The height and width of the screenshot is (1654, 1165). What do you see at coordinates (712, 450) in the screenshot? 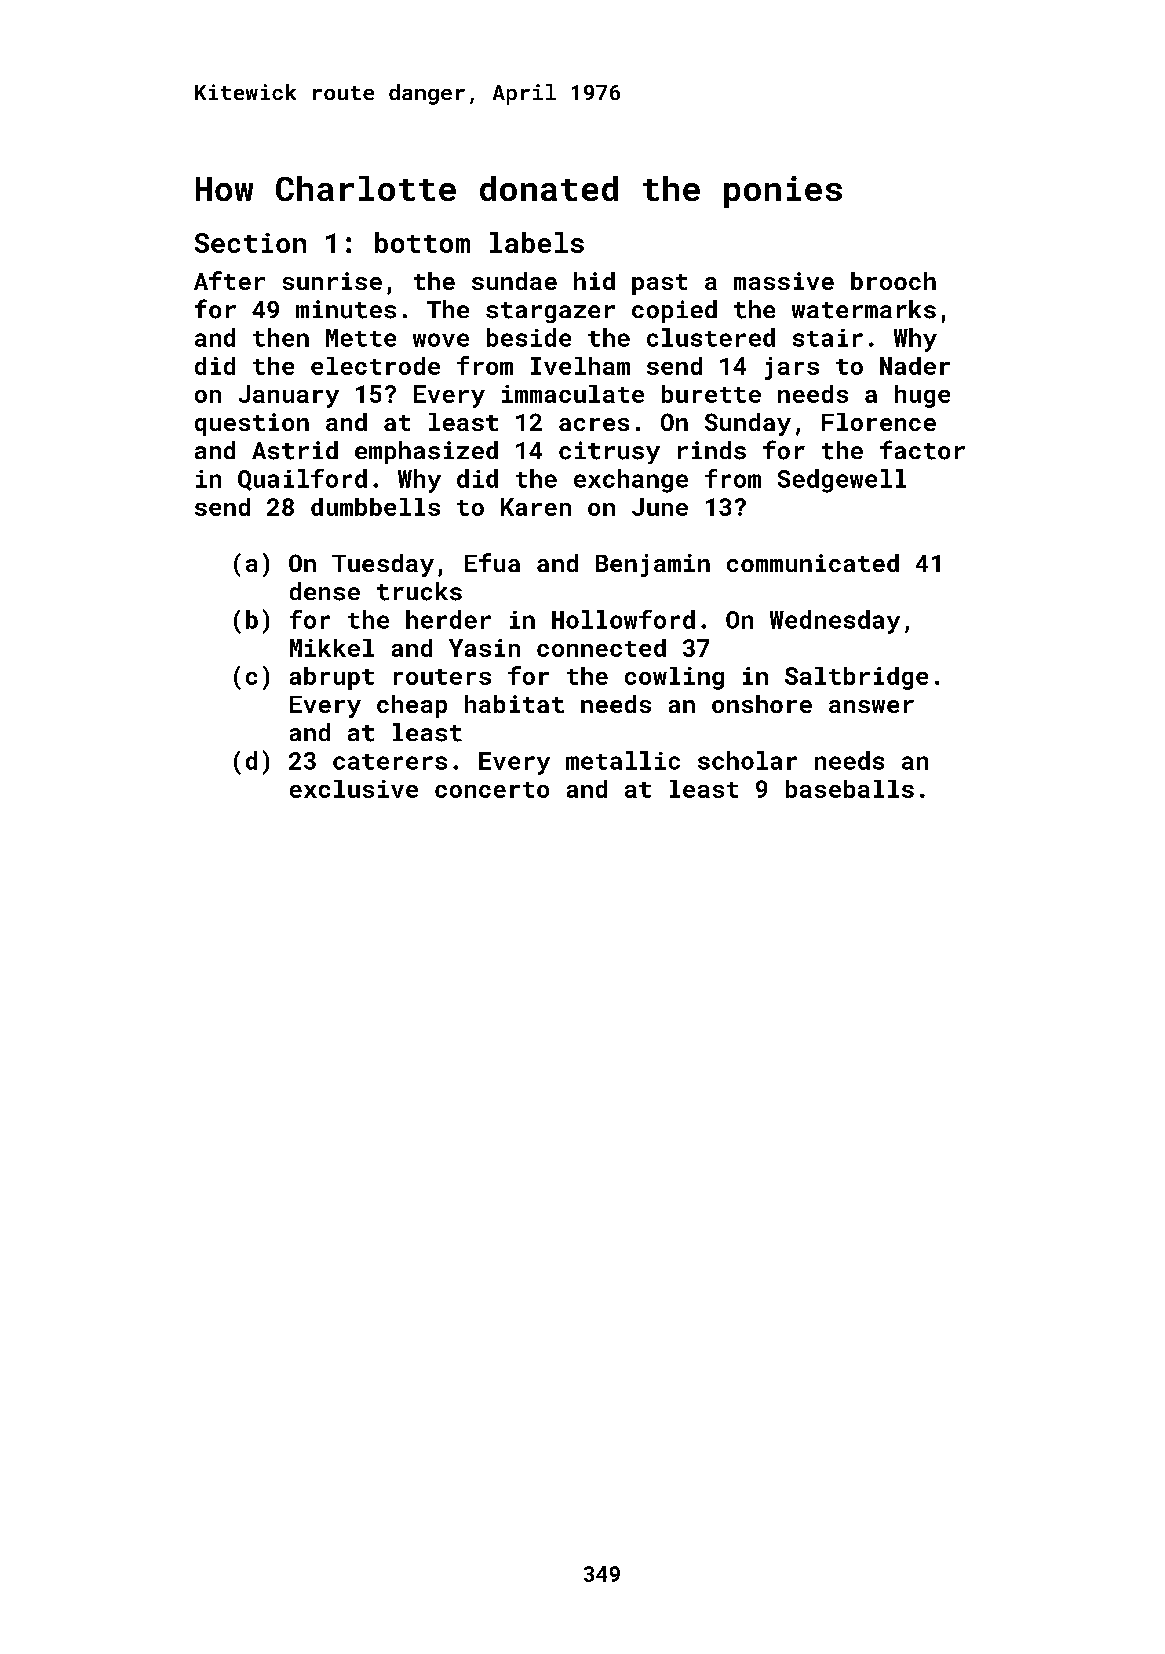
I see `rinds` at bounding box center [712, 450].
